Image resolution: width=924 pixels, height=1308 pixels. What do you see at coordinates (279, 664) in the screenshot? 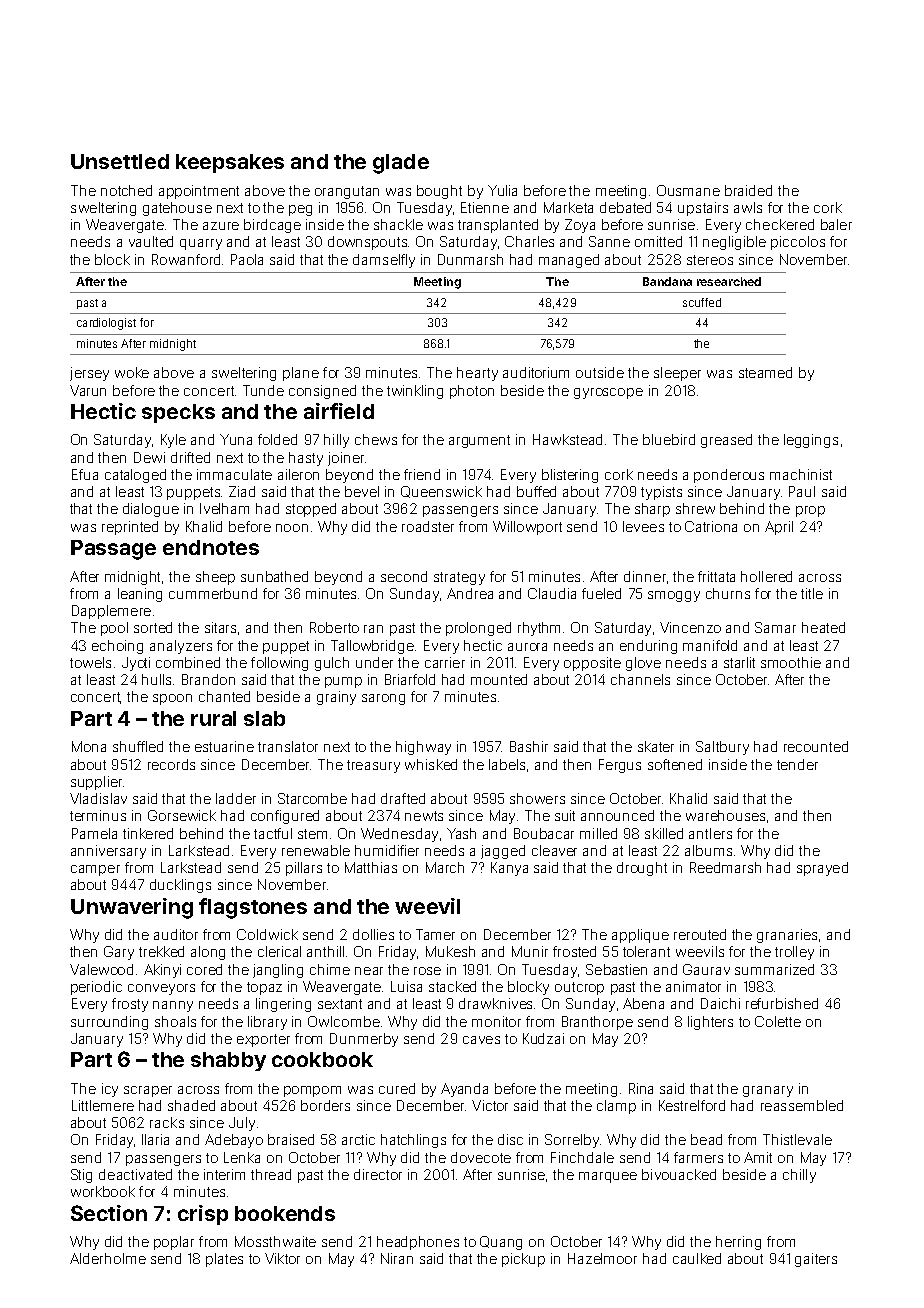
I see `following` at bounding box center [279, 664].
